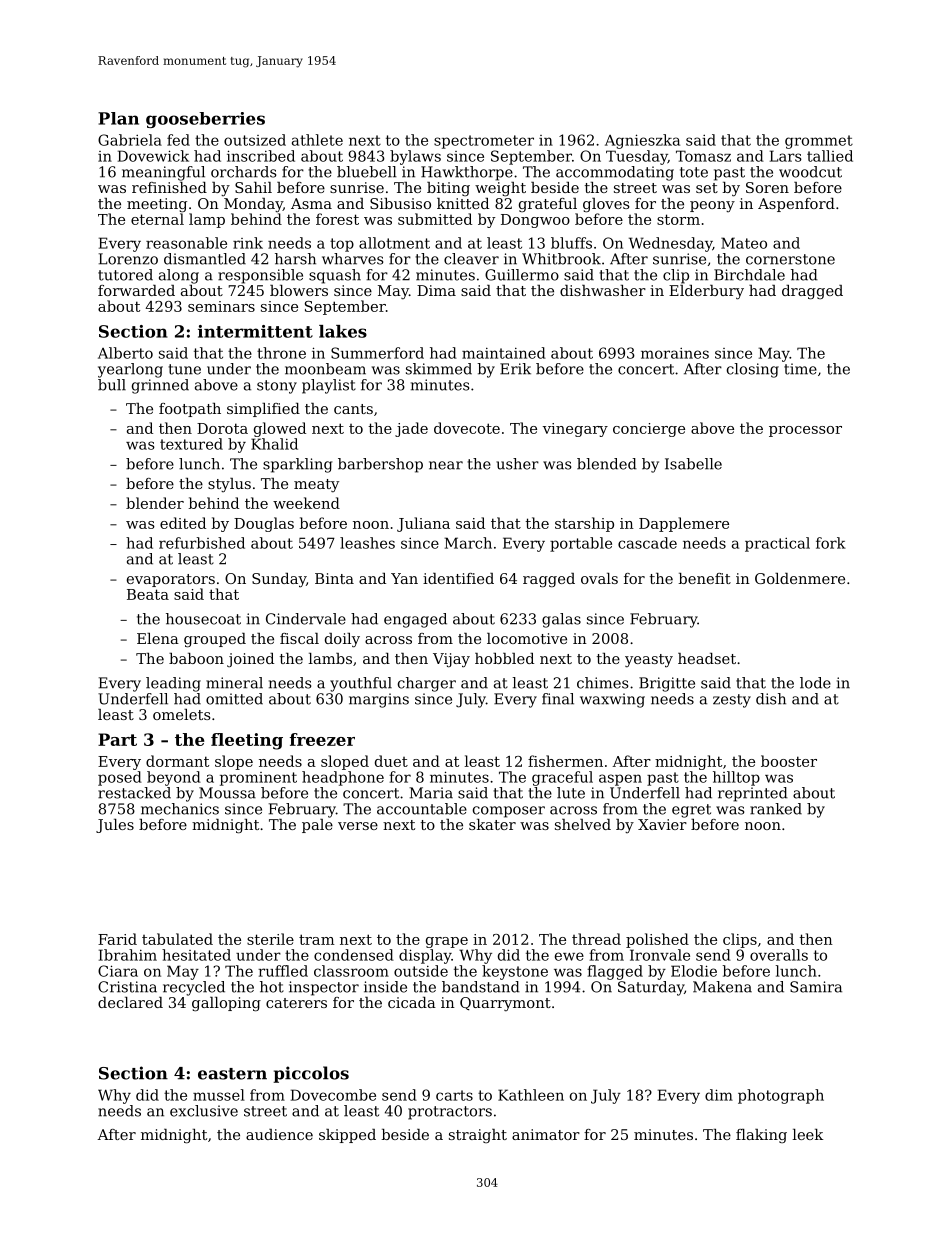  What do you see at coordinates (451, 660) in the screenshot?
I see `Vijay` at bounding box center [451, 660].
